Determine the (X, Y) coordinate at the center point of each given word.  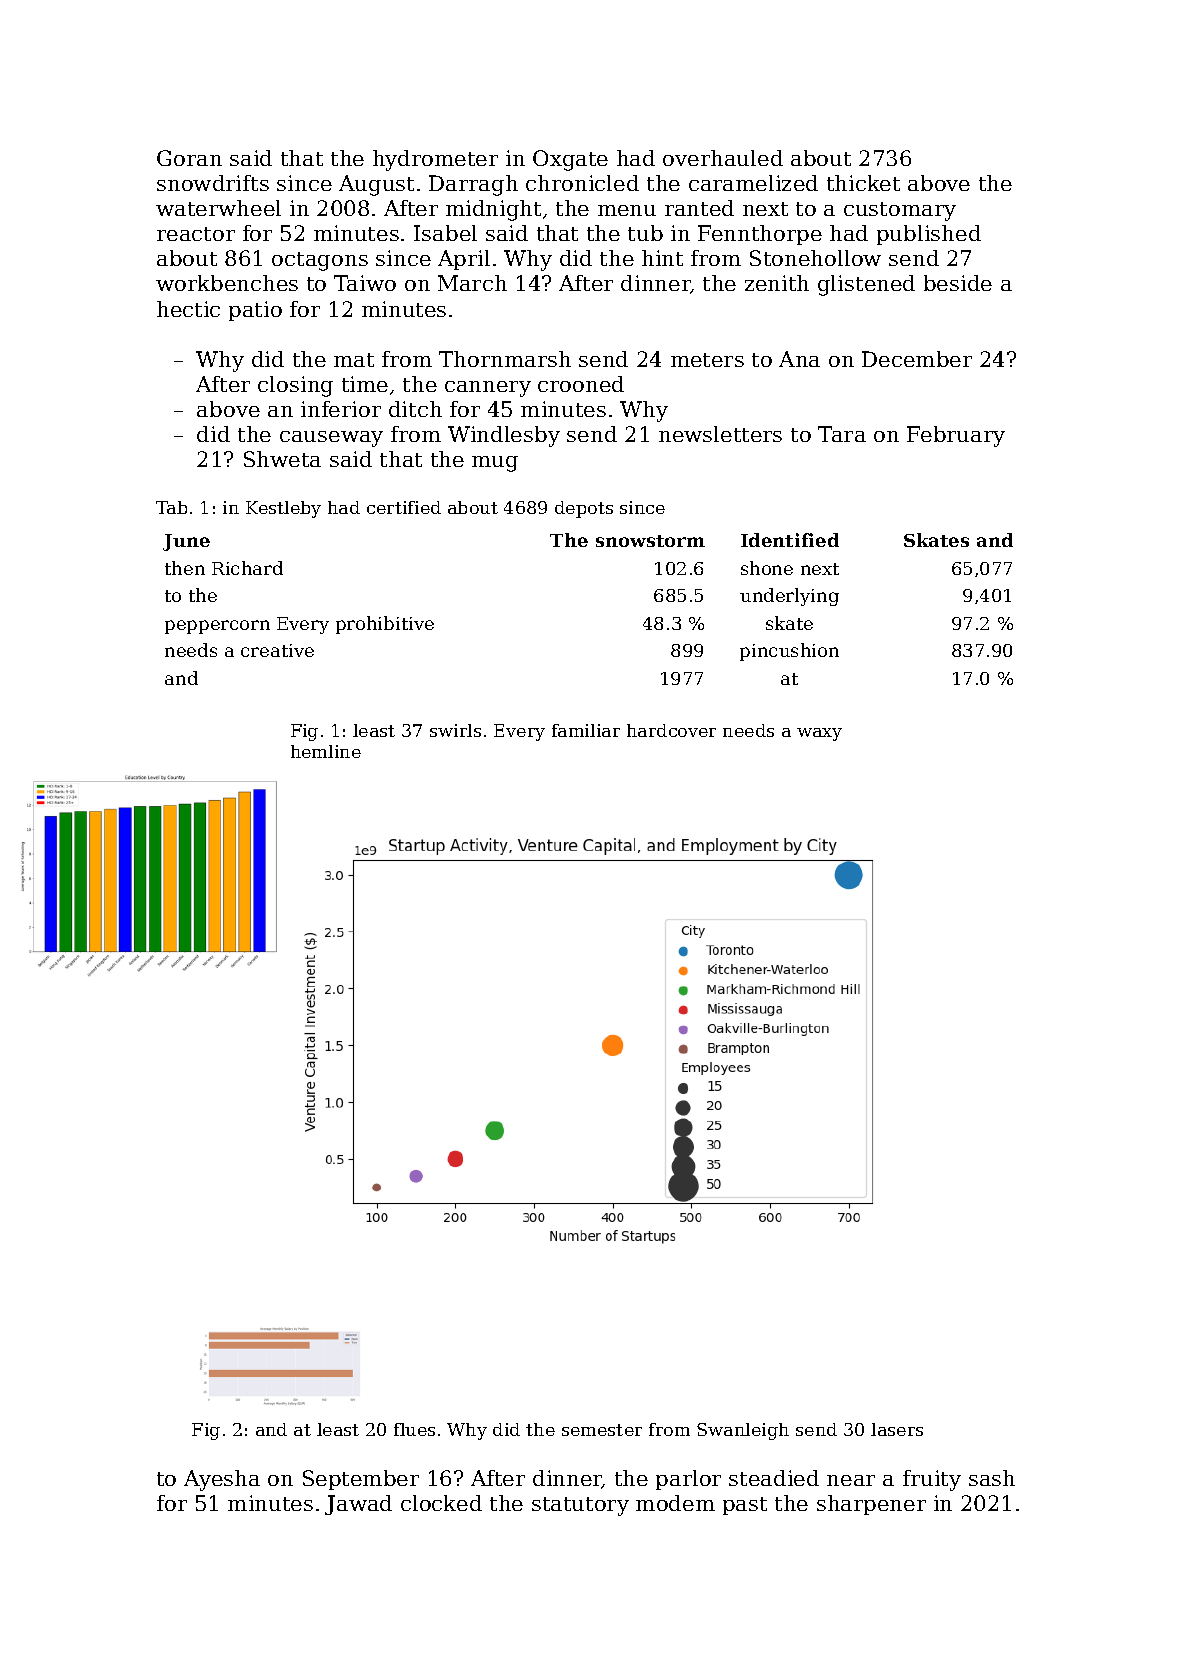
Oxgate (570, 160)
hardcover (671, 730)
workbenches (227, 283)
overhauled (723, 158)
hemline (326, 751)
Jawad (358, 1505)
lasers (897, 1429)
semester (602, 1430)
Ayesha (222, 1480)
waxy (819, 734)
